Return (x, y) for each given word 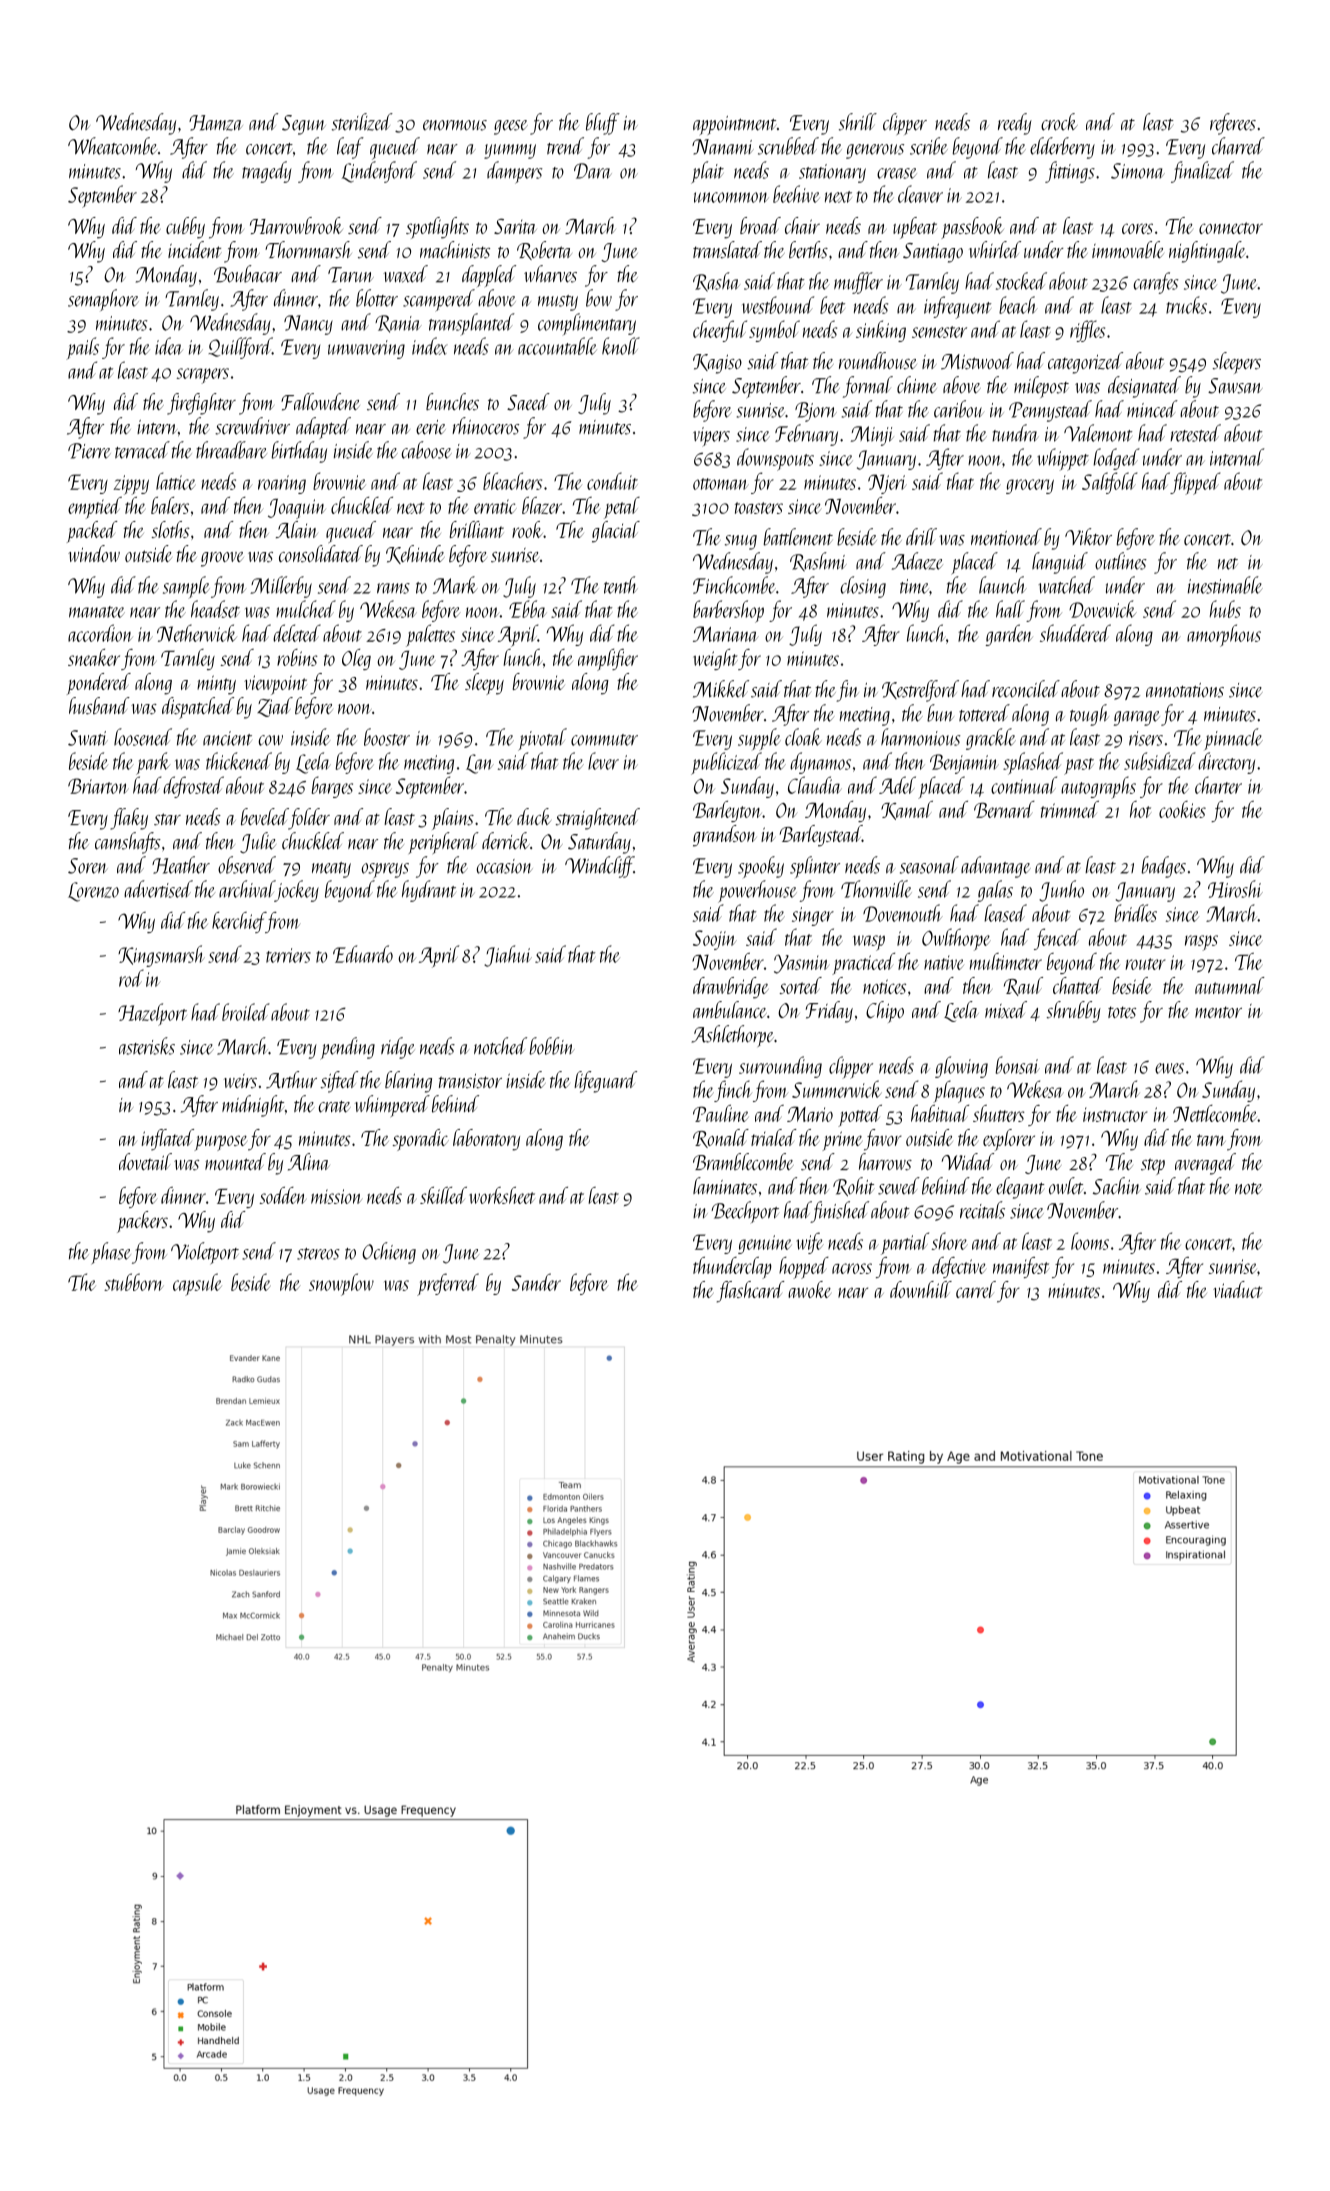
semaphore (103, 300)
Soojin (715, 940)
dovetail (145, 1161)
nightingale (1207, 252)
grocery (1030, 486)
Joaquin (297, 509)
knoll (621, 346)
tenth (621, 585)
